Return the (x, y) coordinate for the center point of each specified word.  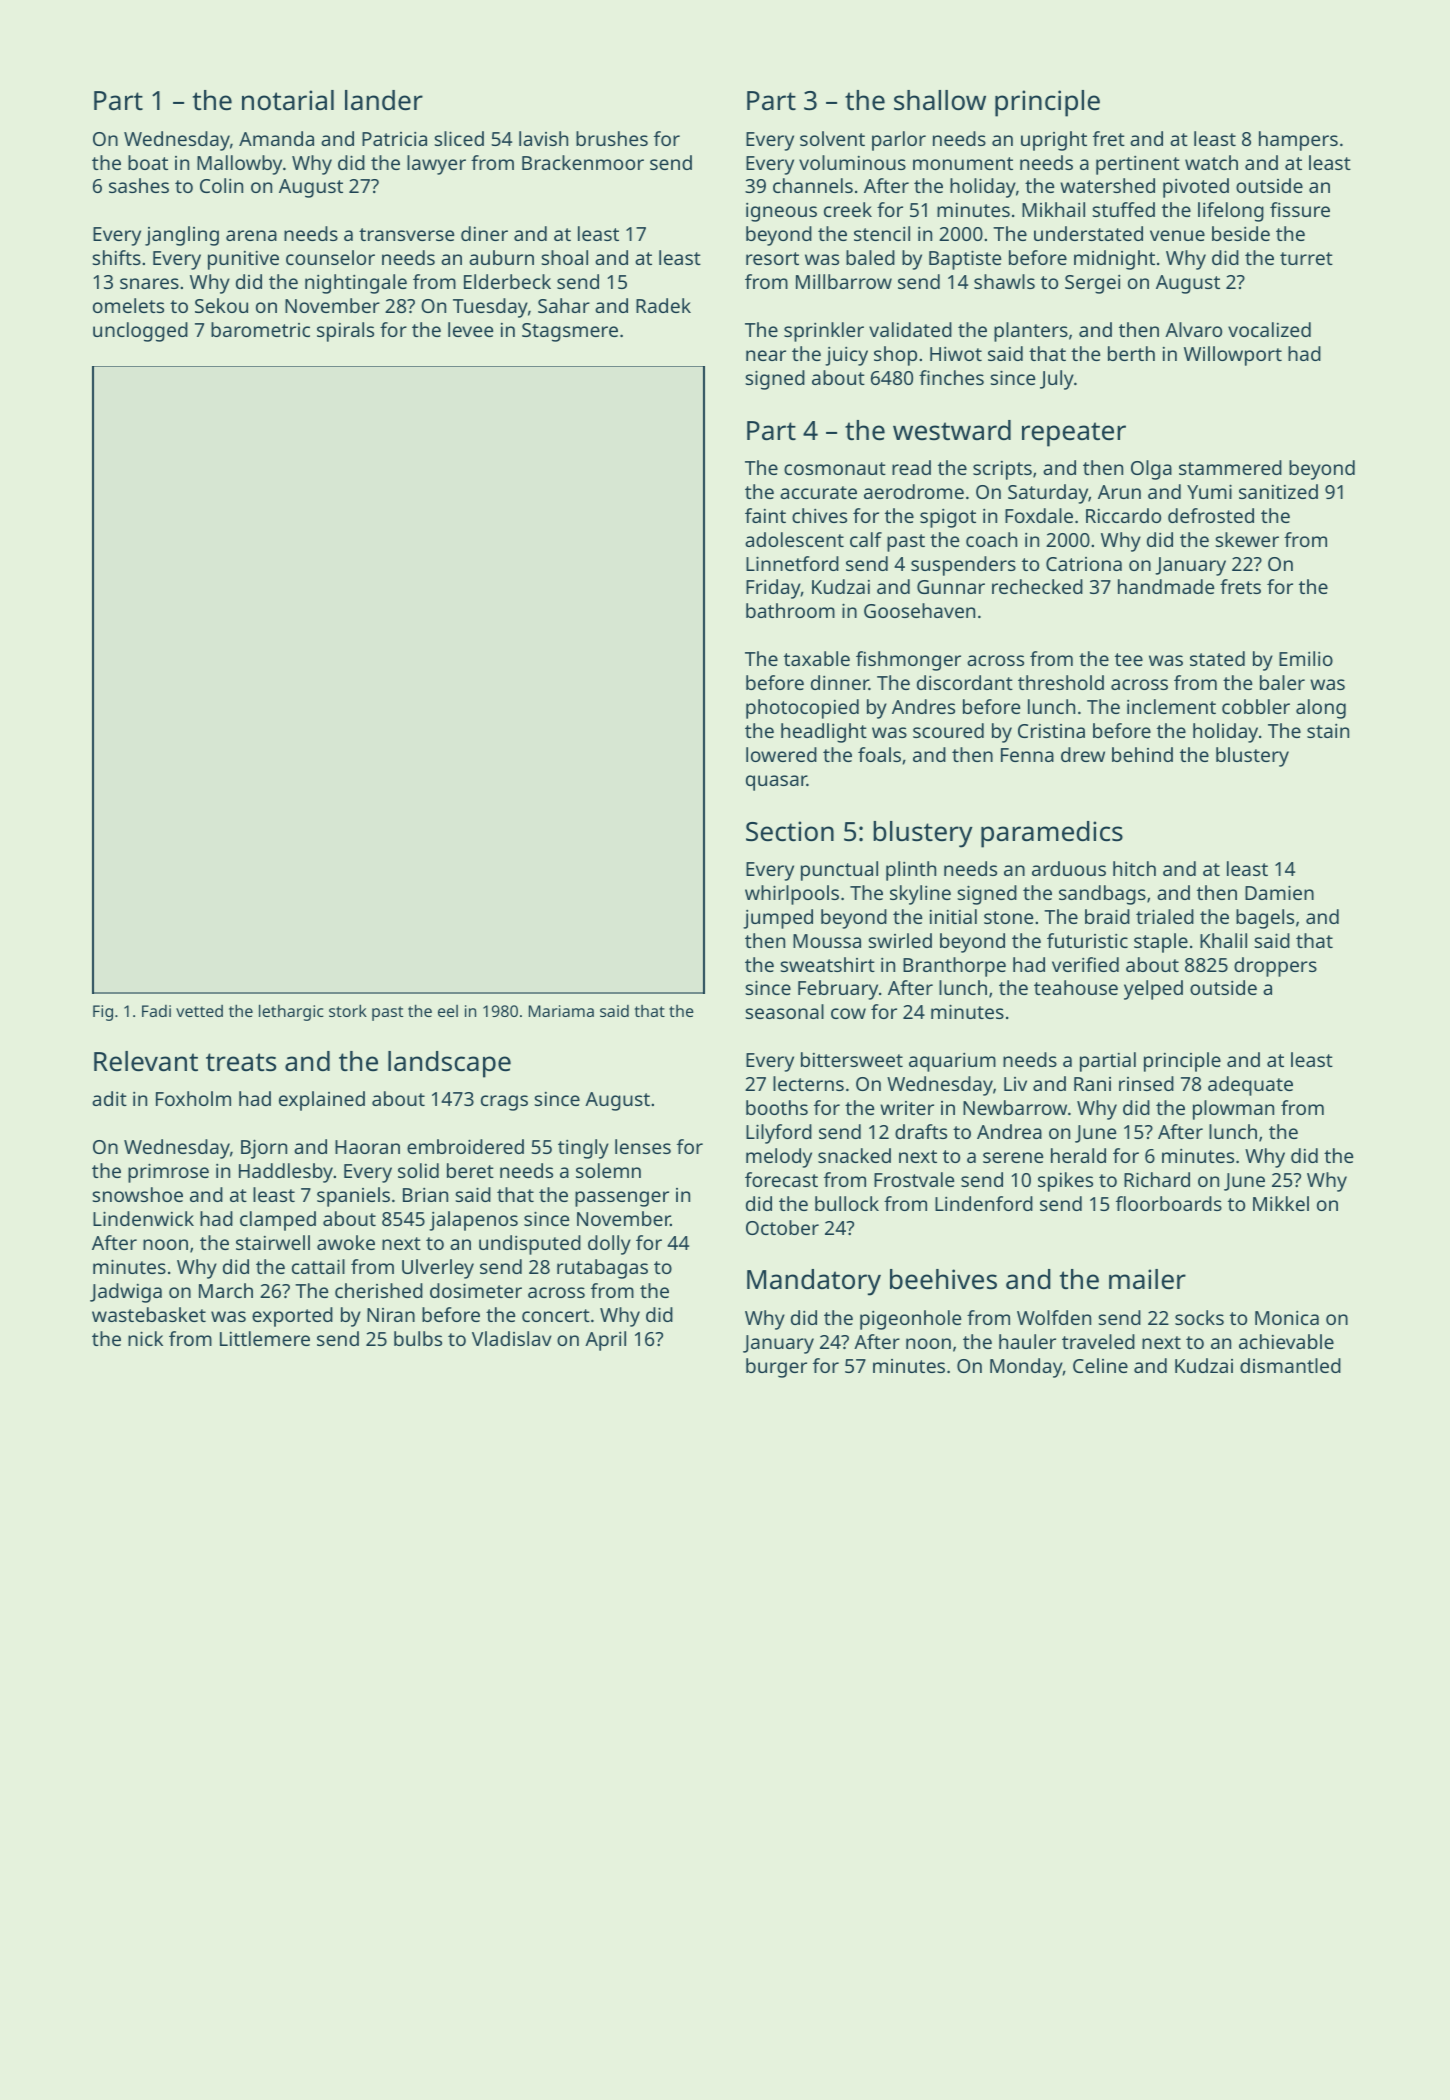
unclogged (140, 332)
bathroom (790, 610)
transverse (406, 234)
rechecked (1037, 586)
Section (790, 831)
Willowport (1233, 356)
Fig (103, 1013)
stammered (1230, 467)
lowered (781, 754)
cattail (318, 1266)
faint (765, 515)
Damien (1279, 892)
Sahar (564, 305)
